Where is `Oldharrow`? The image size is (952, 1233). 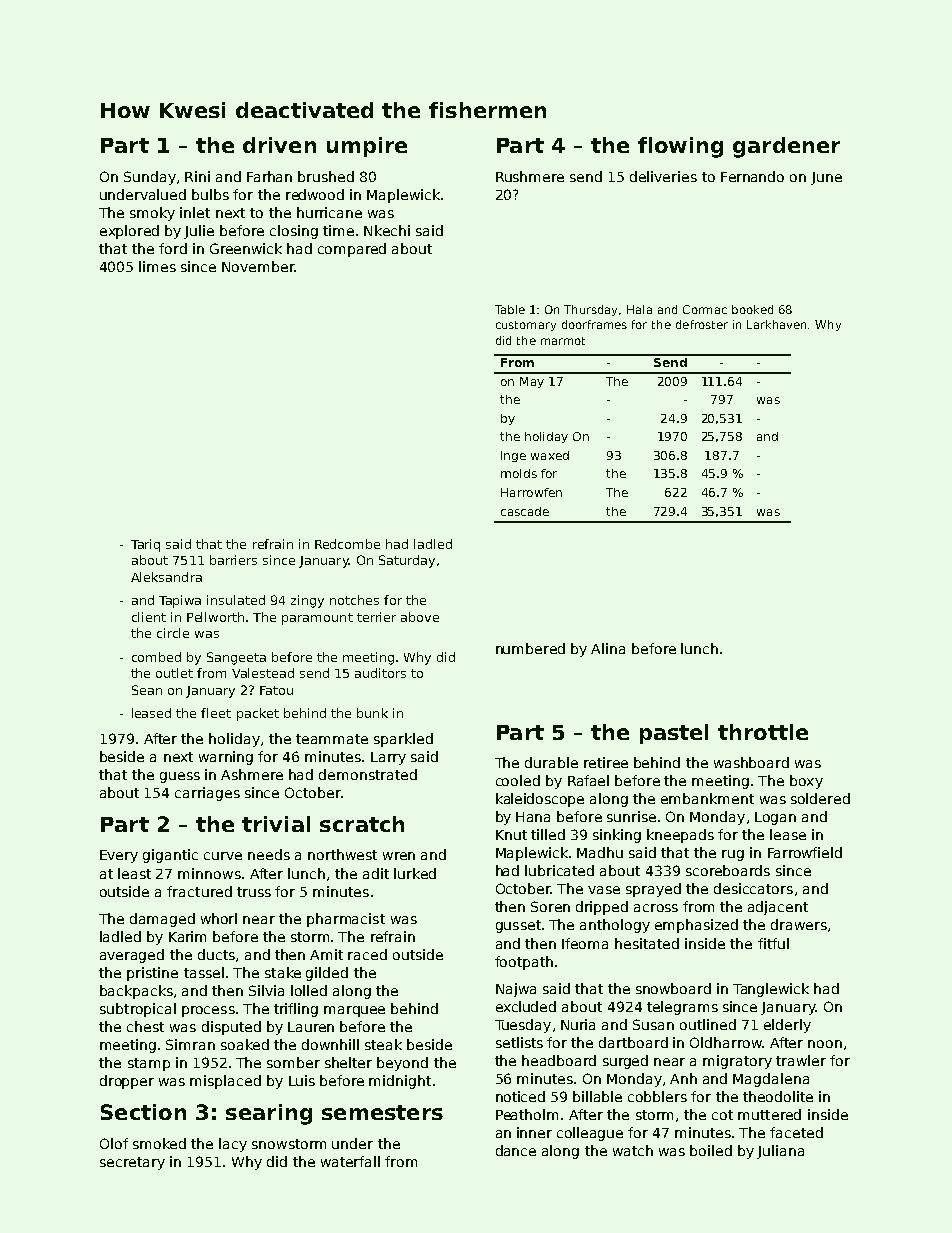 Oldharrow is located at coordinates (726, 1042).
